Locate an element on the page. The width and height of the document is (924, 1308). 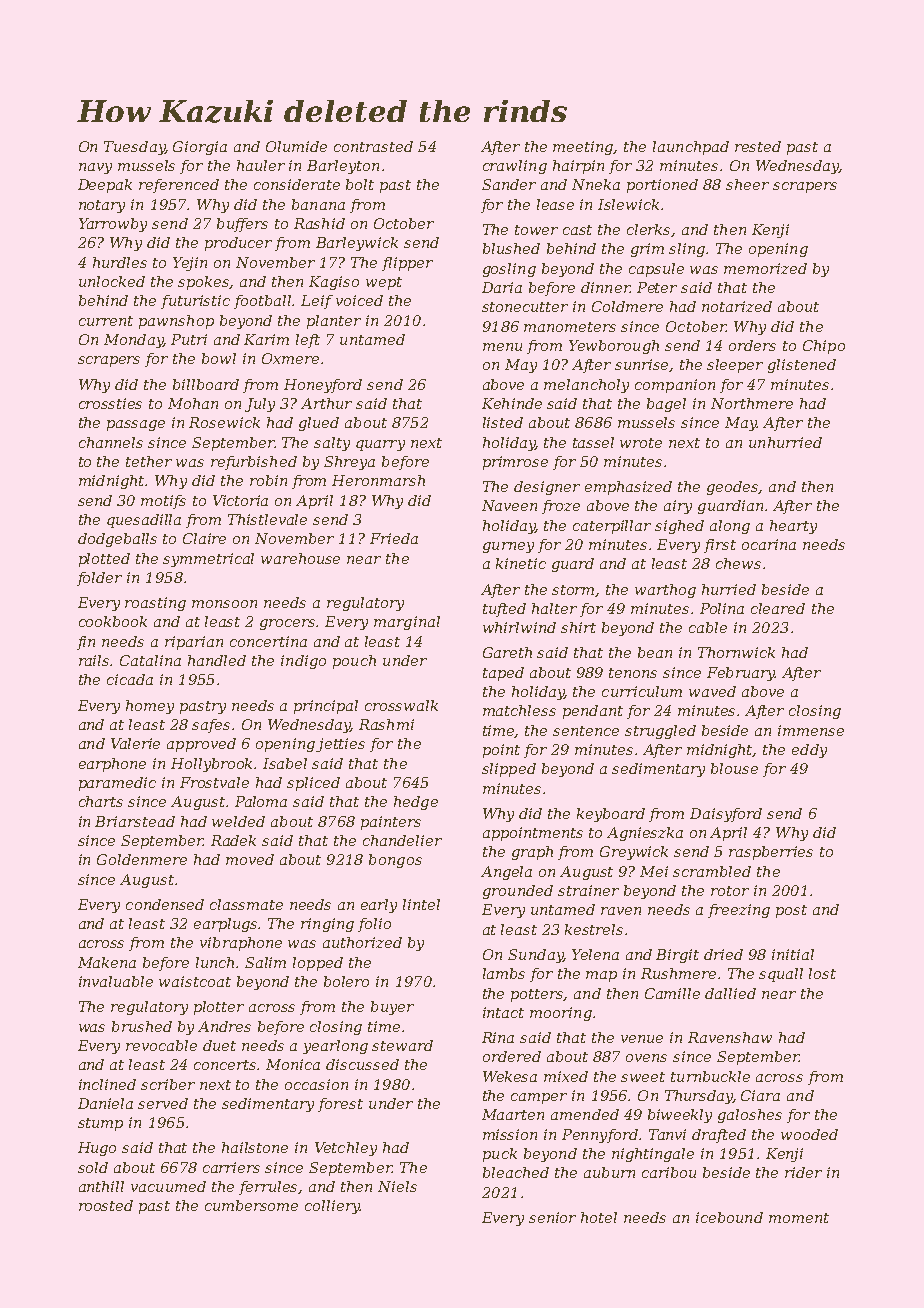
chews is located at coordinates (738, 563).
